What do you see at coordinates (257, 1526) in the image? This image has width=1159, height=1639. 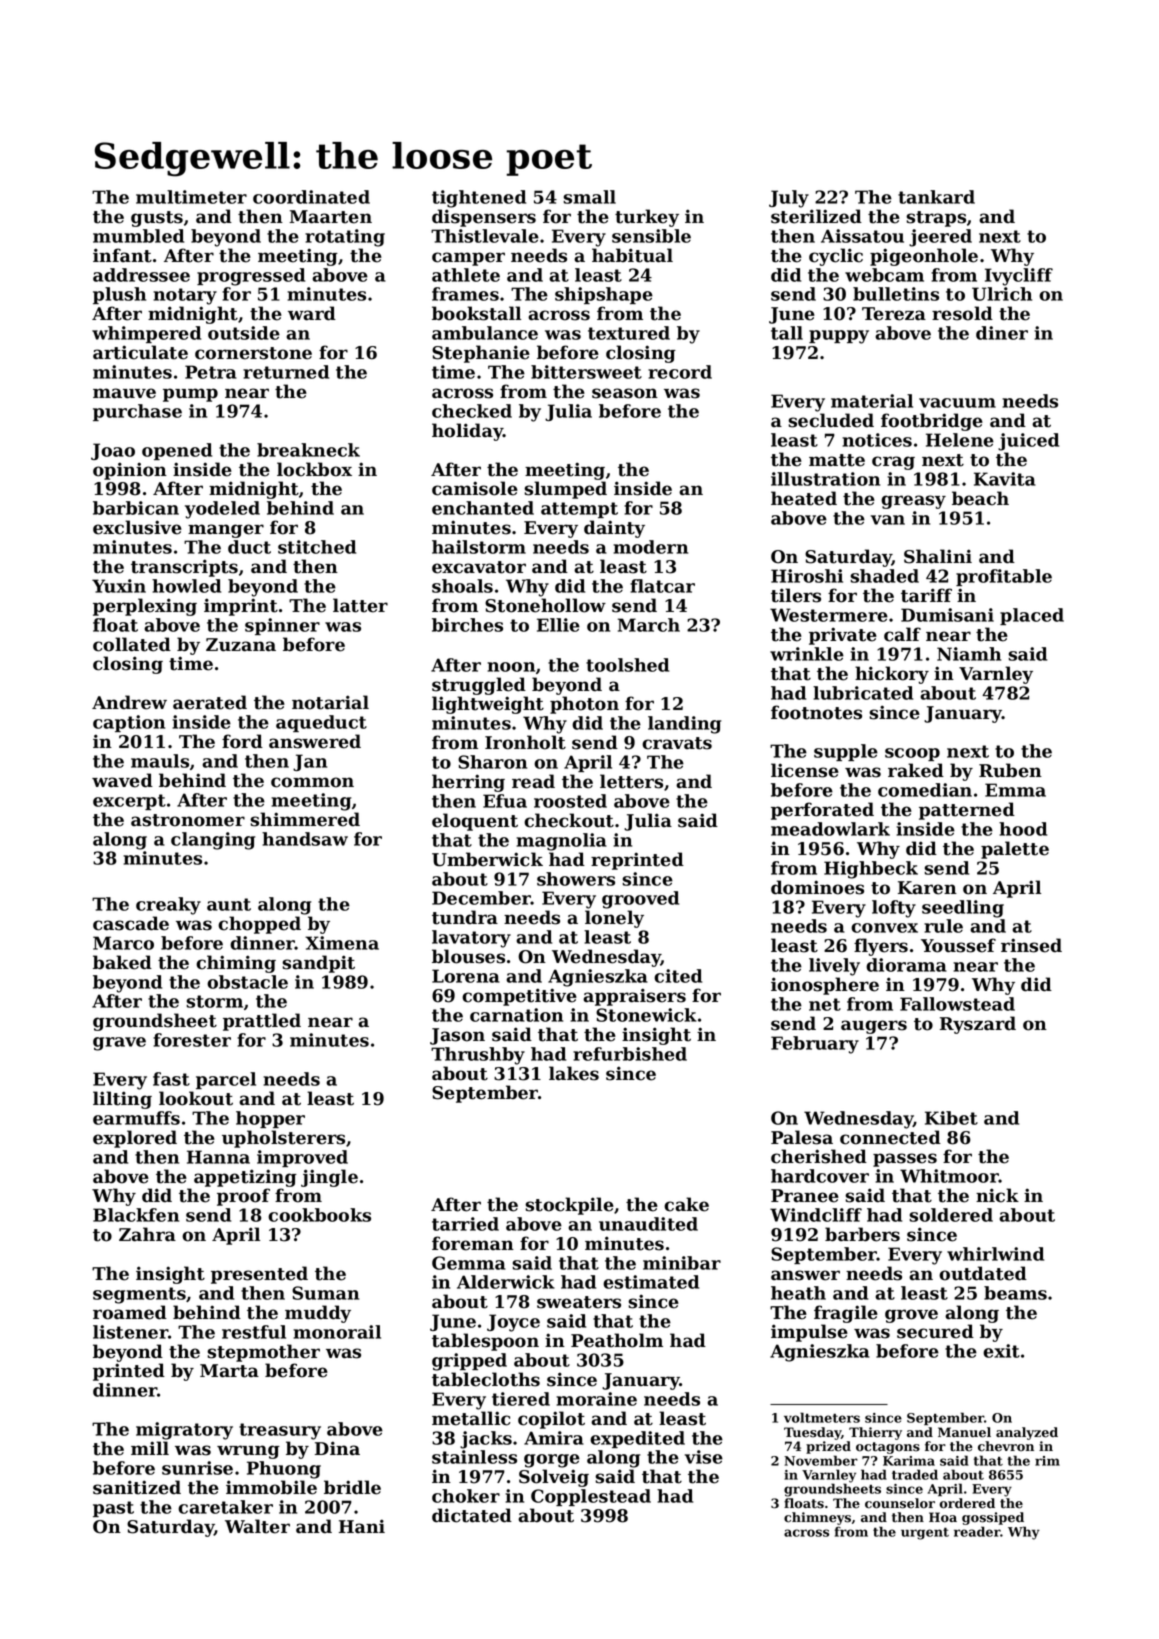 I see `Walter` at bounding box center [257, 1526].
